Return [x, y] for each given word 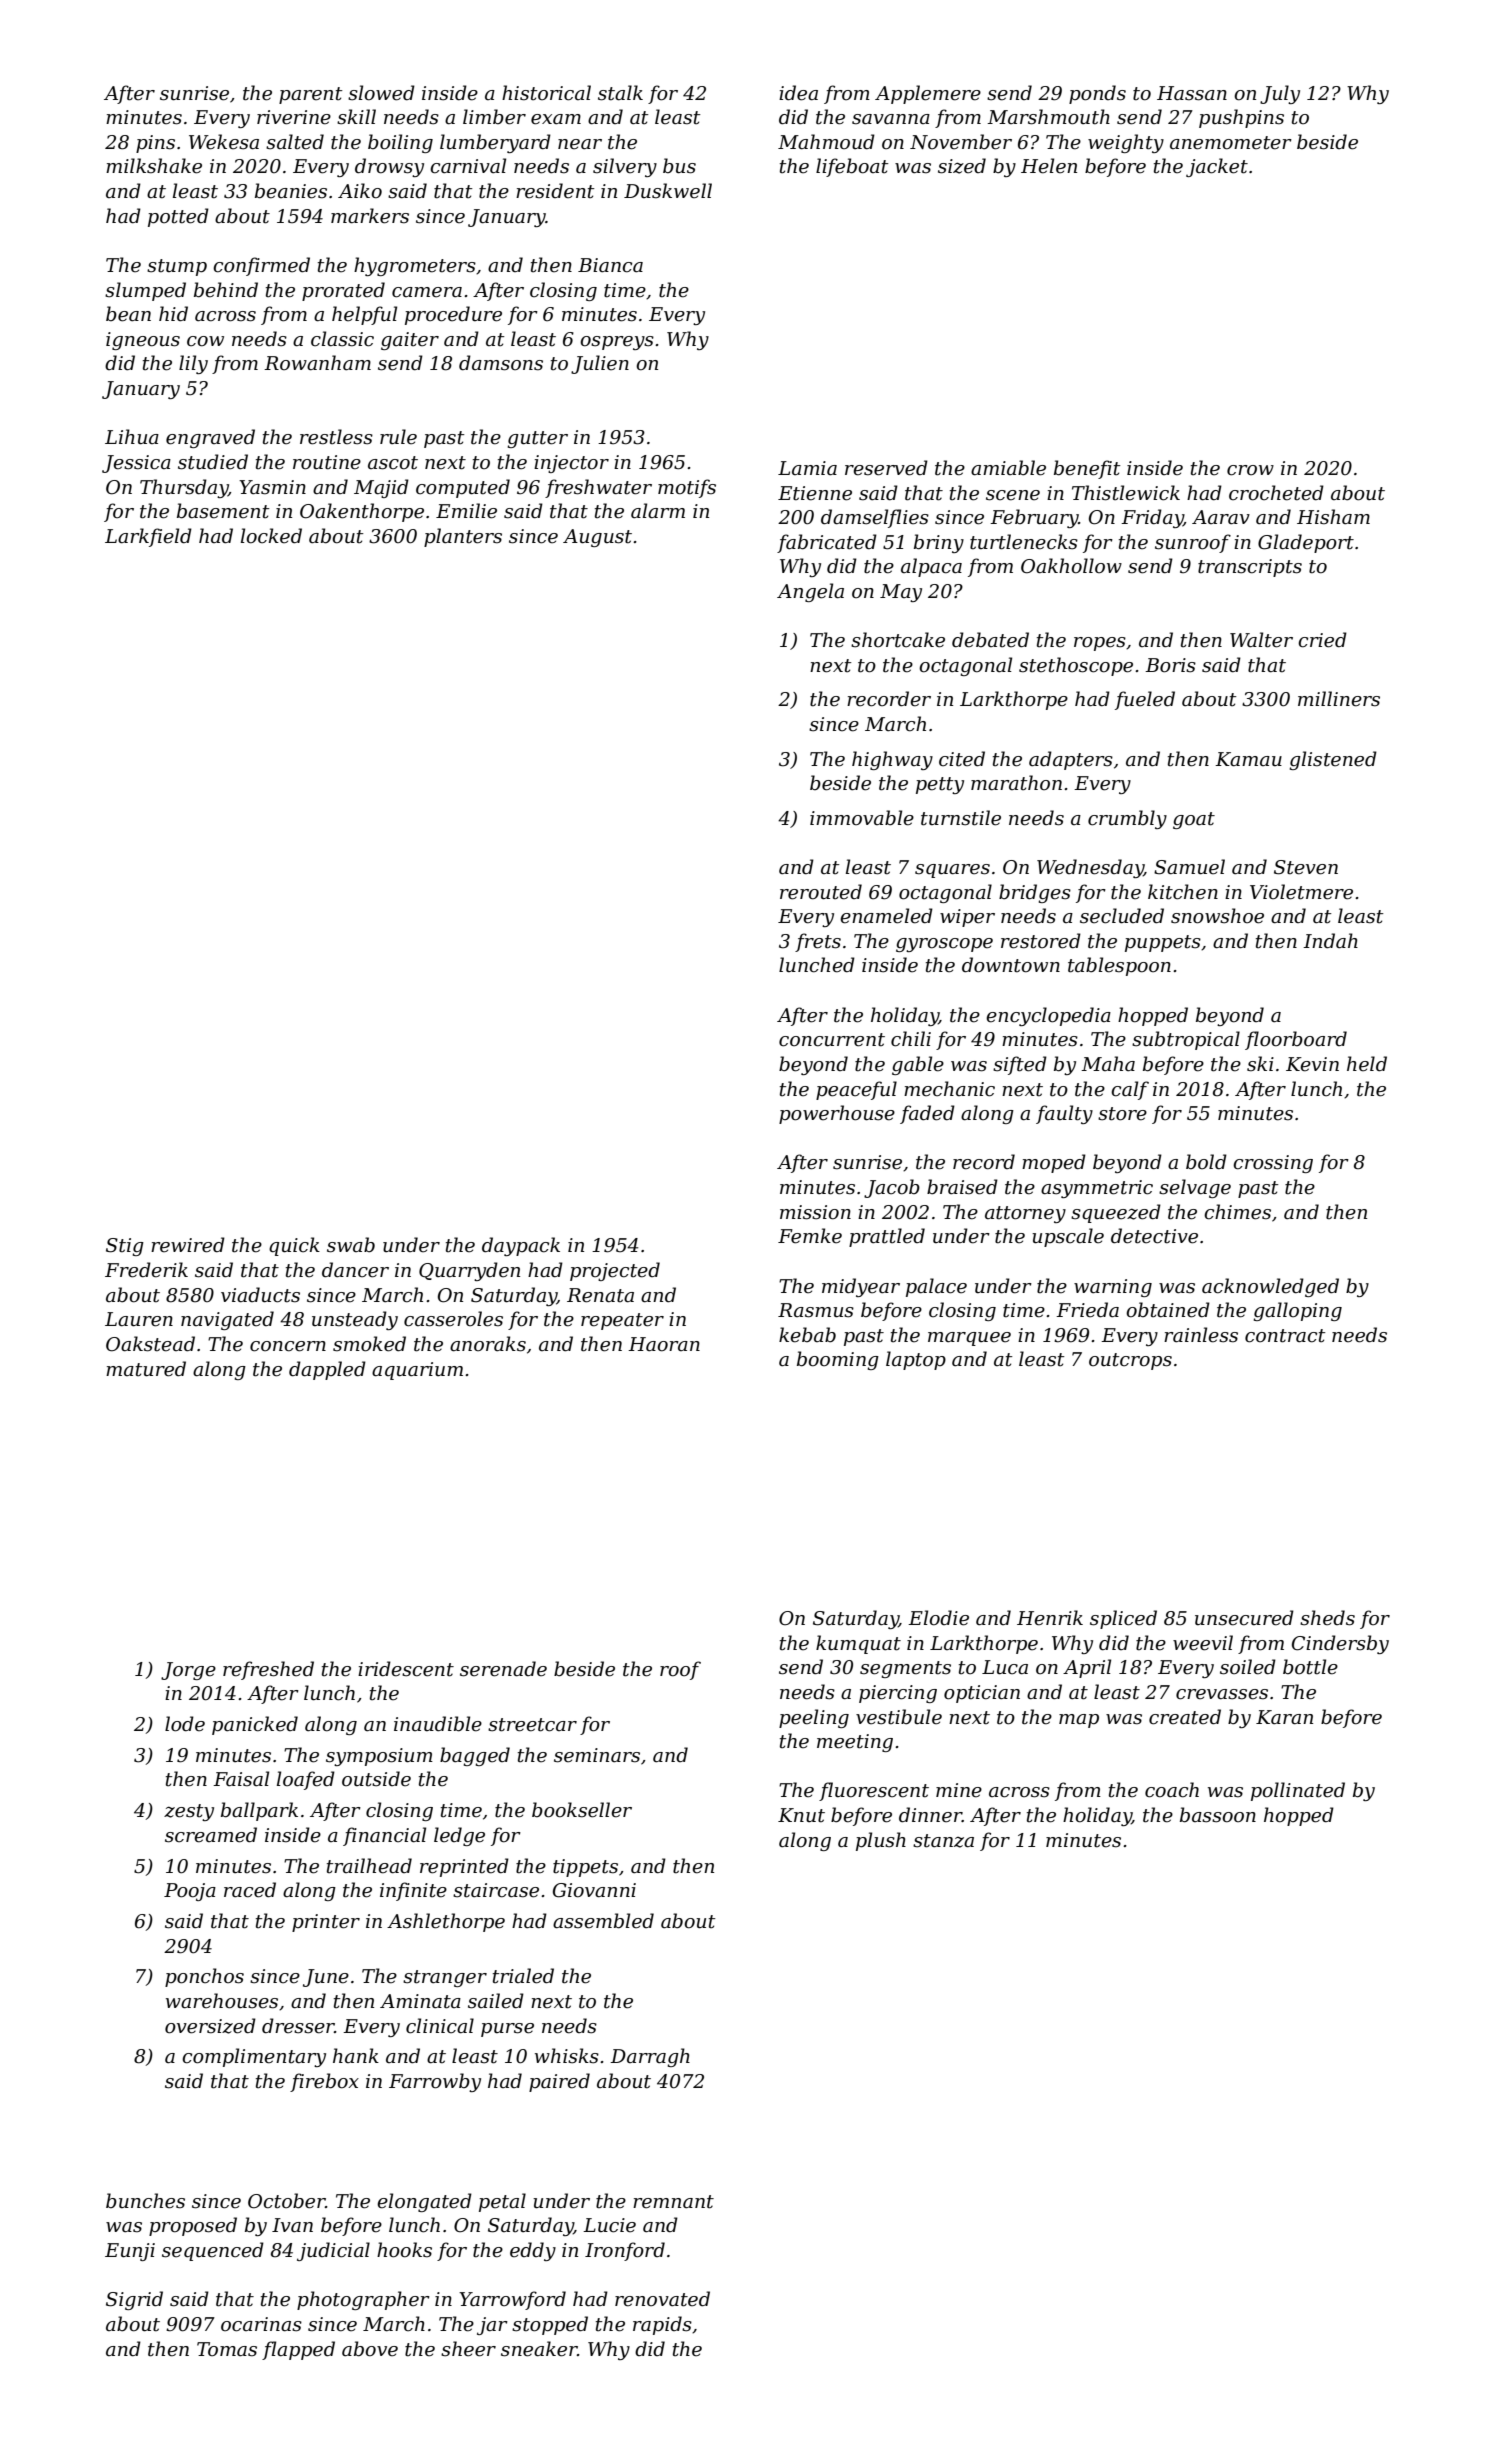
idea [798, 93]
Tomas [227, 2349]
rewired [188, 1245]
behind [226, 290]
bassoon [1218, 1815]
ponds [1097, 94]
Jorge [188, 1671]
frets [818, 942]
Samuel [1189, 867]
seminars [597, 1755]
